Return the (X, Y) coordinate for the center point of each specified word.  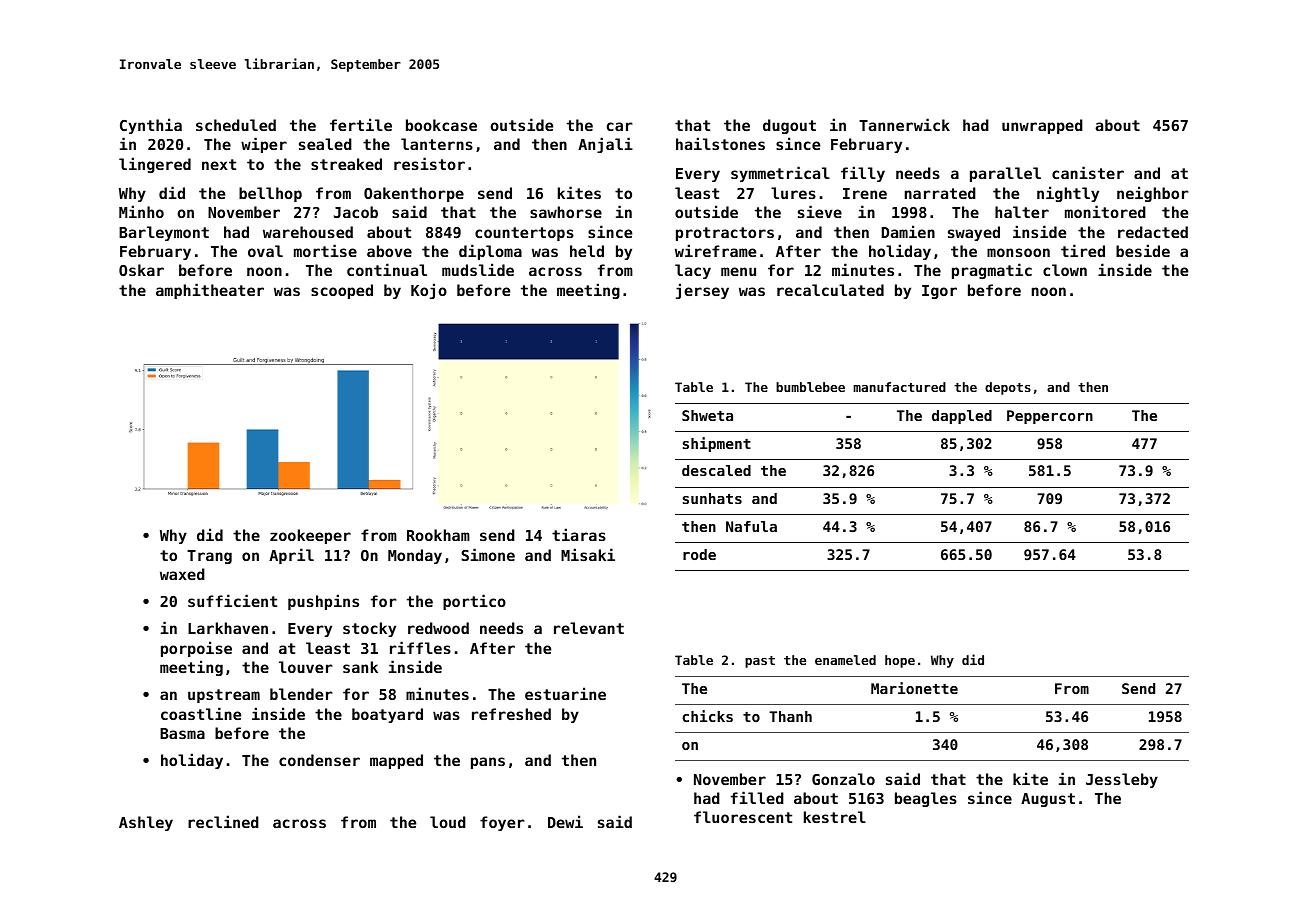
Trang (209, 557)
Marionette (914, 688)
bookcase (441, 125)
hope (900, 661)
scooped (342, 291)
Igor (939, 292)
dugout (789, 126)
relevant (589, 628)
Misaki (588, 554)
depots (1008, 388)
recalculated (830, 290)
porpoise (196, 649)
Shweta (707, 415)
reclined (223, 821)
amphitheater (210, 291)
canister (1088, 172)
